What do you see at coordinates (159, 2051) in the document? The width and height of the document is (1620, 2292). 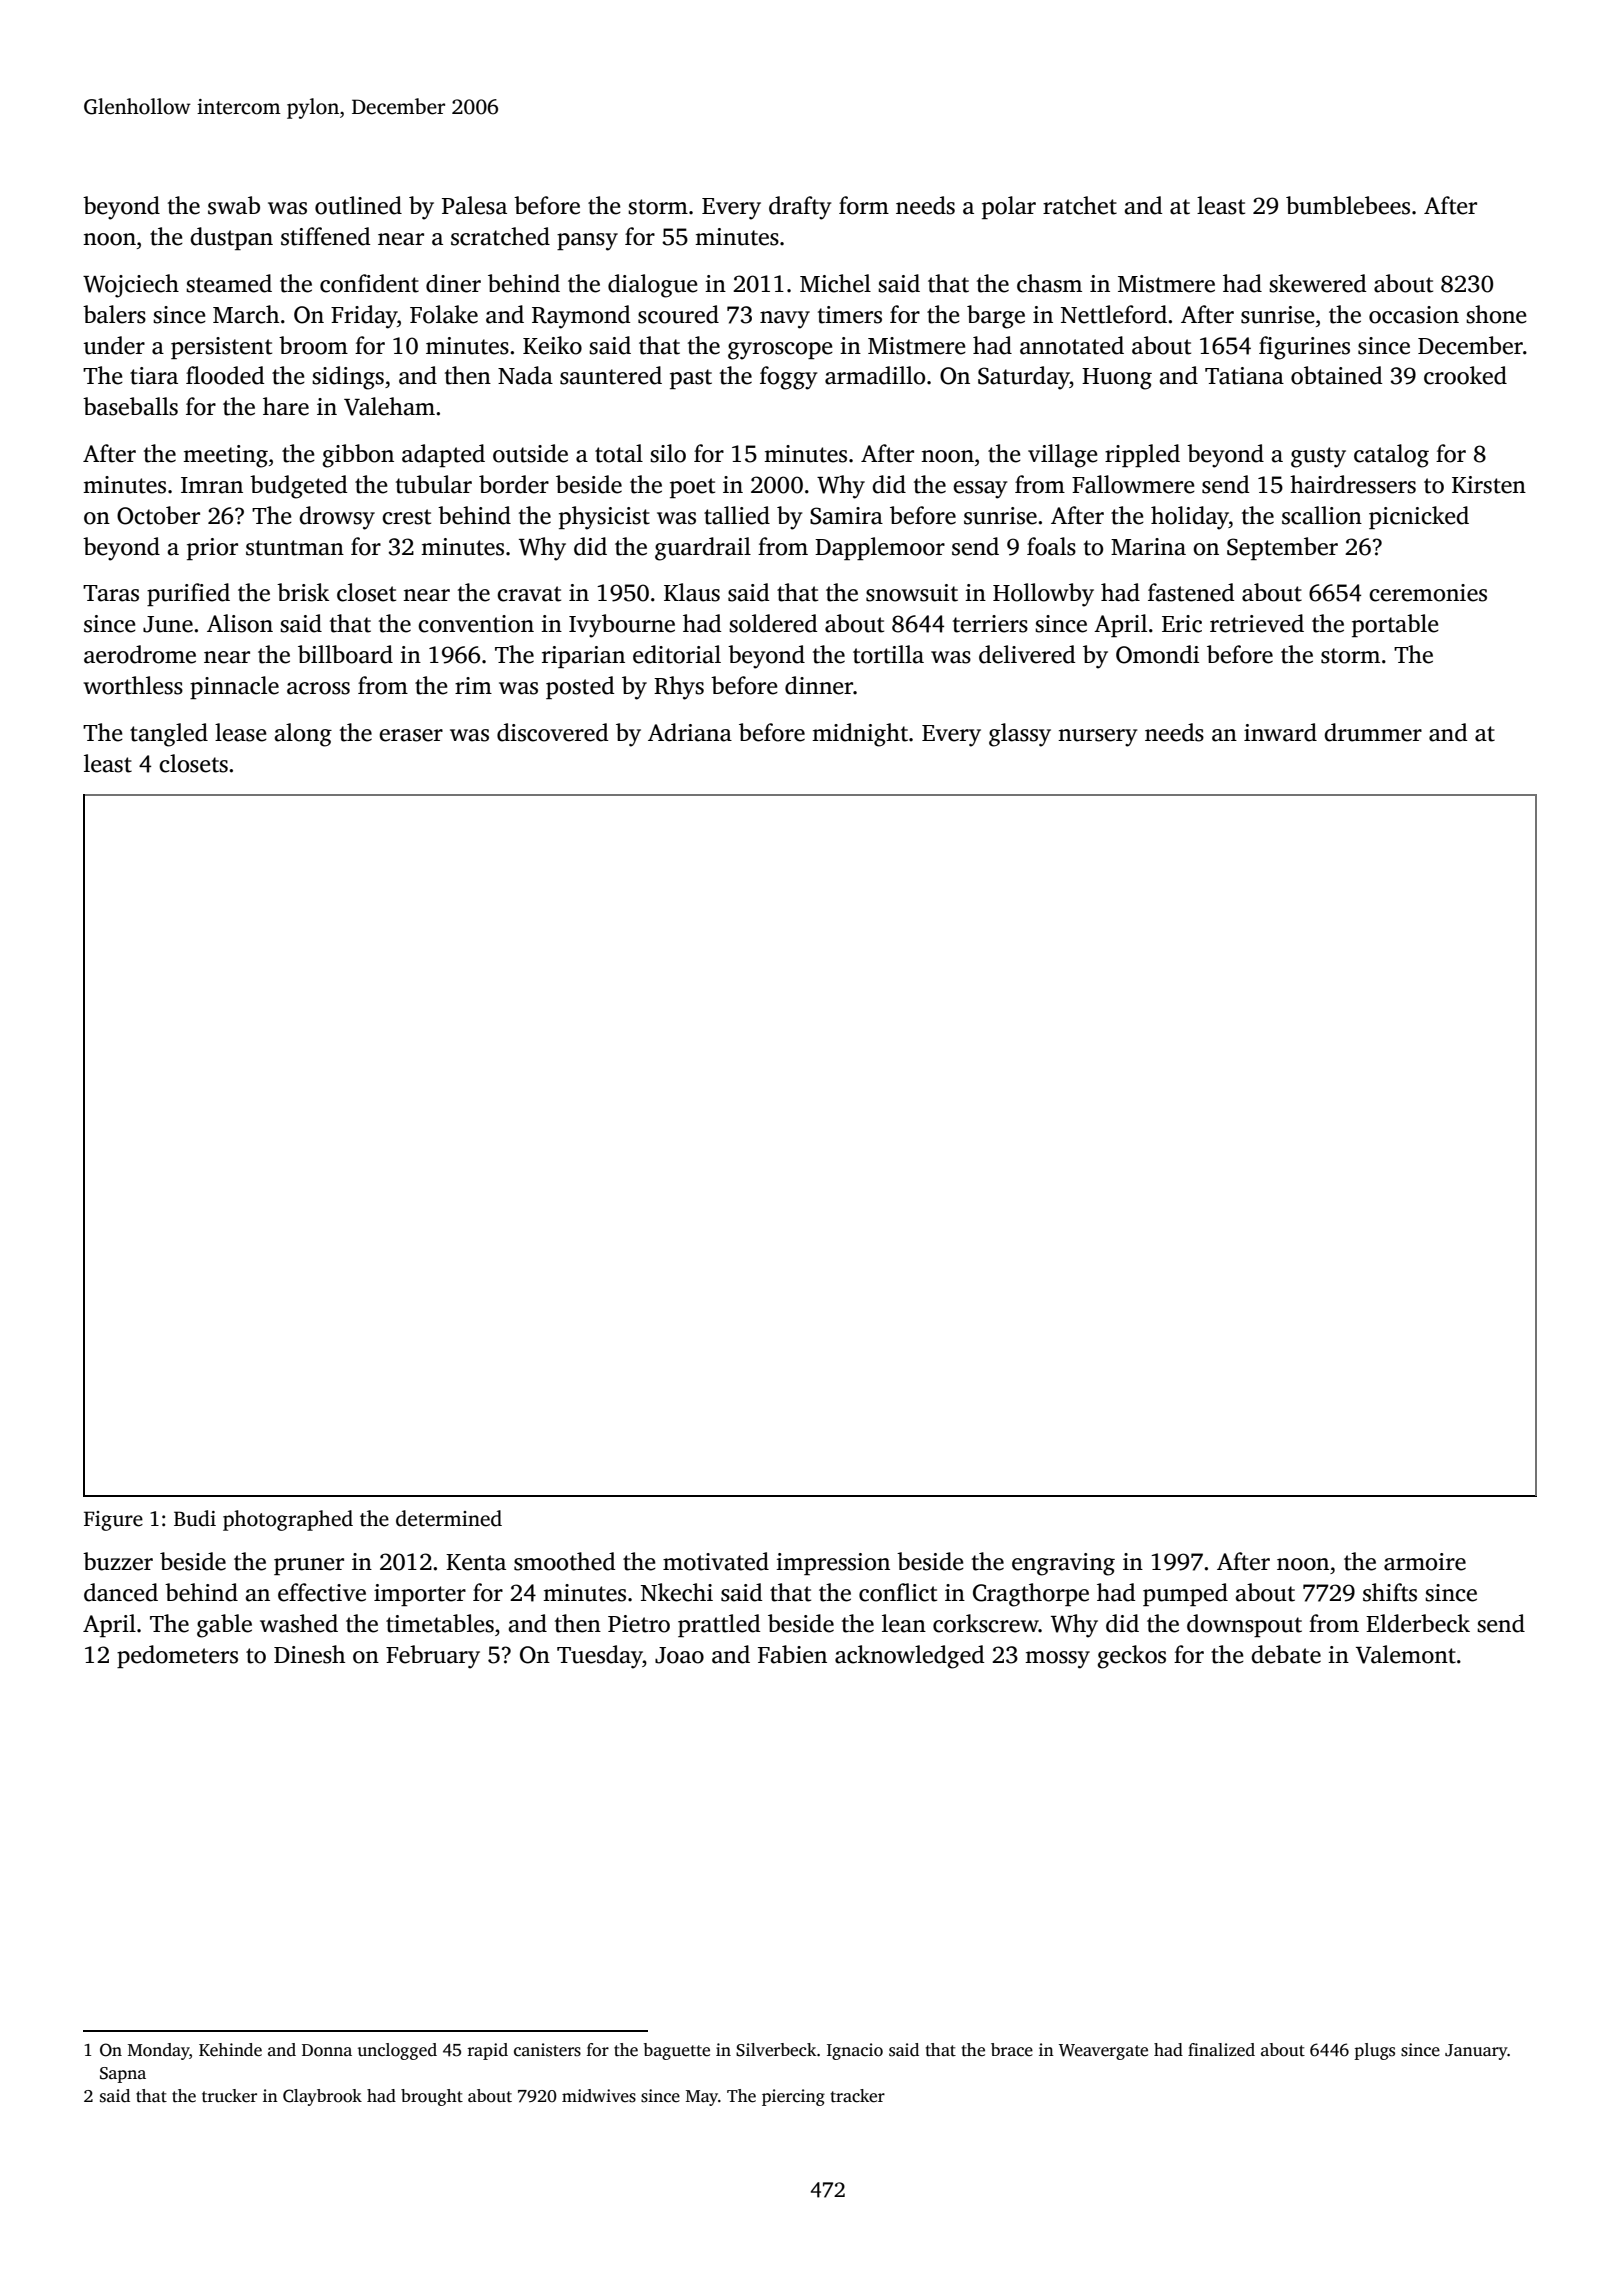 I see `Monday` at bounding box center [159, 2051].
